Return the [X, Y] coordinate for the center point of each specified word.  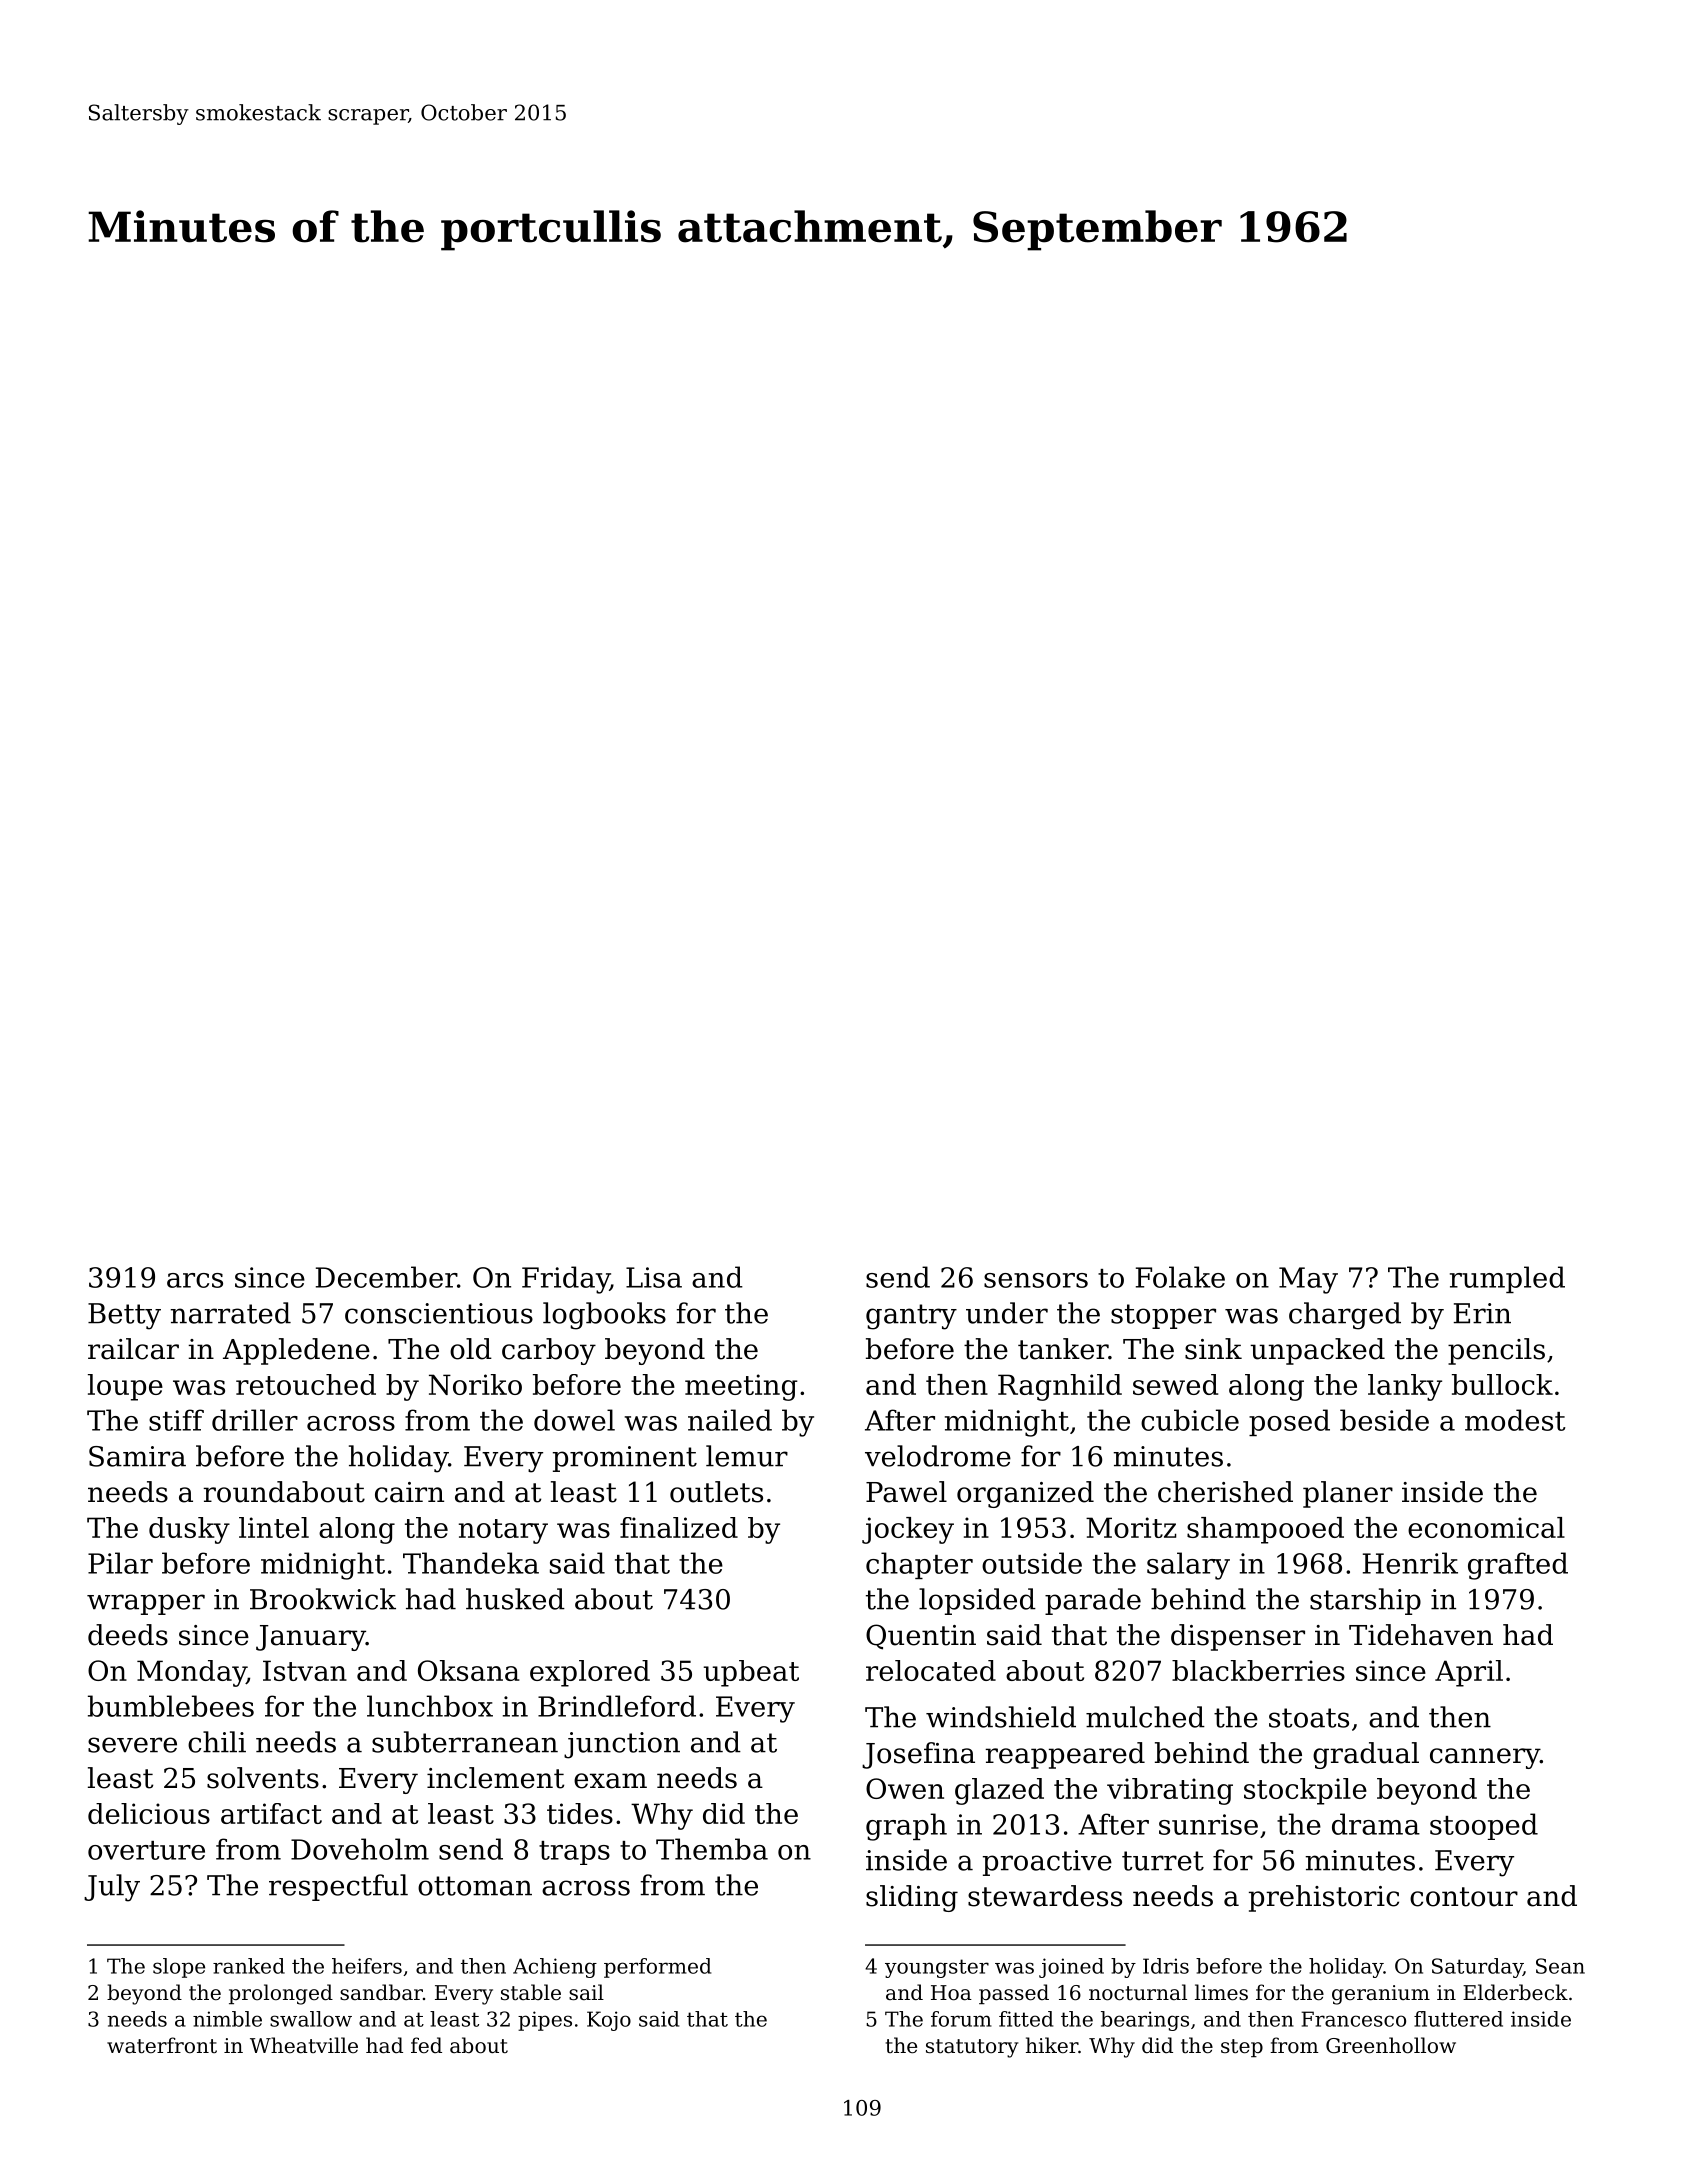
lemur [747, 1456]
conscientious [439, 1313]
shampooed [1265, 1530]
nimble [227, 2019]
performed [657, 1968]
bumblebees [171, 1706]
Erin [1482, 1313]
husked [515, 1599]
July [112, 1888]
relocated [931, 1670]
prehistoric [1324, 1898]
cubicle [1190, 1420]
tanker [1063, 1349]
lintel [274, 1527]
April [1469, 1673]
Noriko [475, 1384]
